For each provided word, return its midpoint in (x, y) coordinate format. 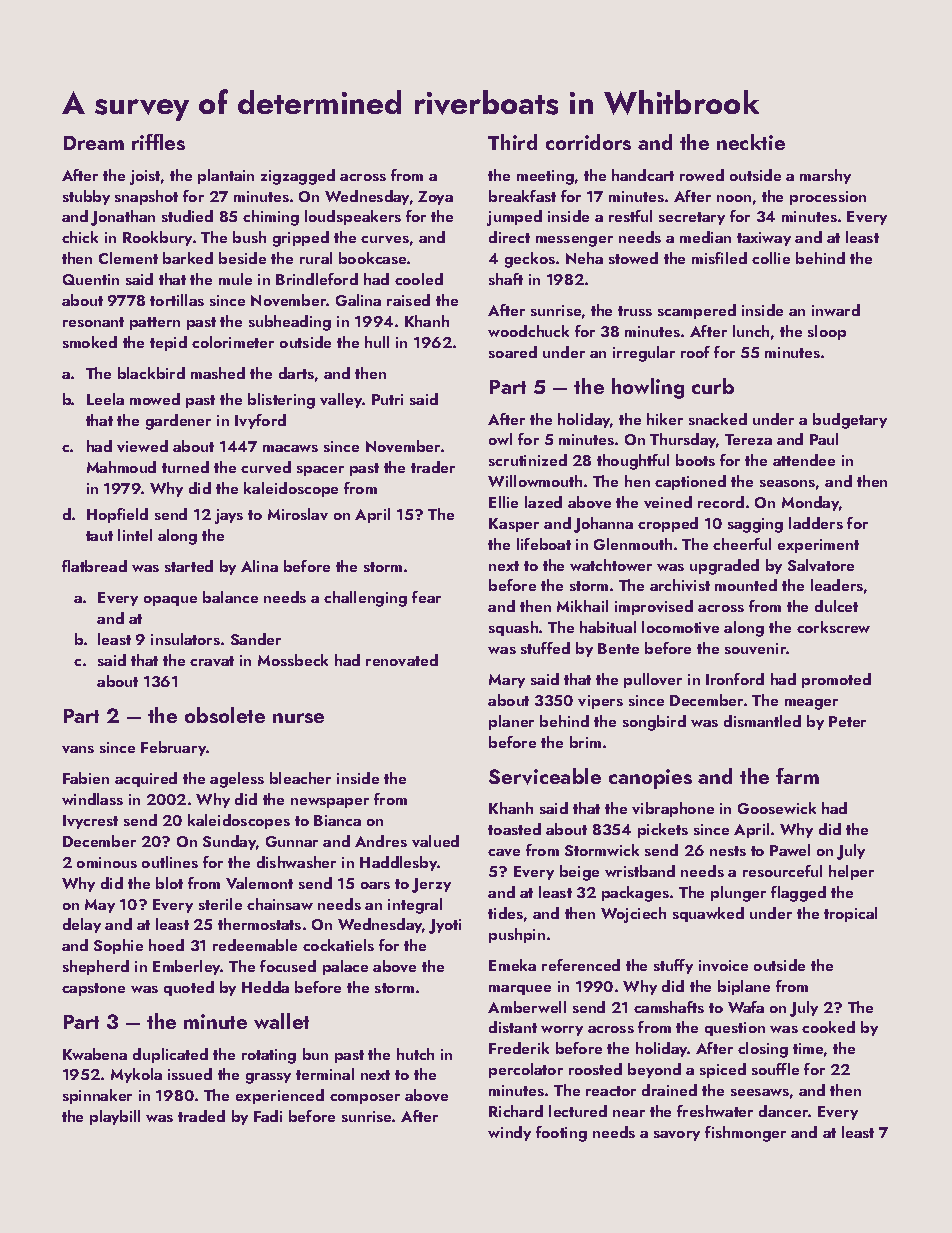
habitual (608, 627)
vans (78, 749)
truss (635, 311)
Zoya (435, 198)
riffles (158, 142)
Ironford (735, 679)
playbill (115, 1117)
